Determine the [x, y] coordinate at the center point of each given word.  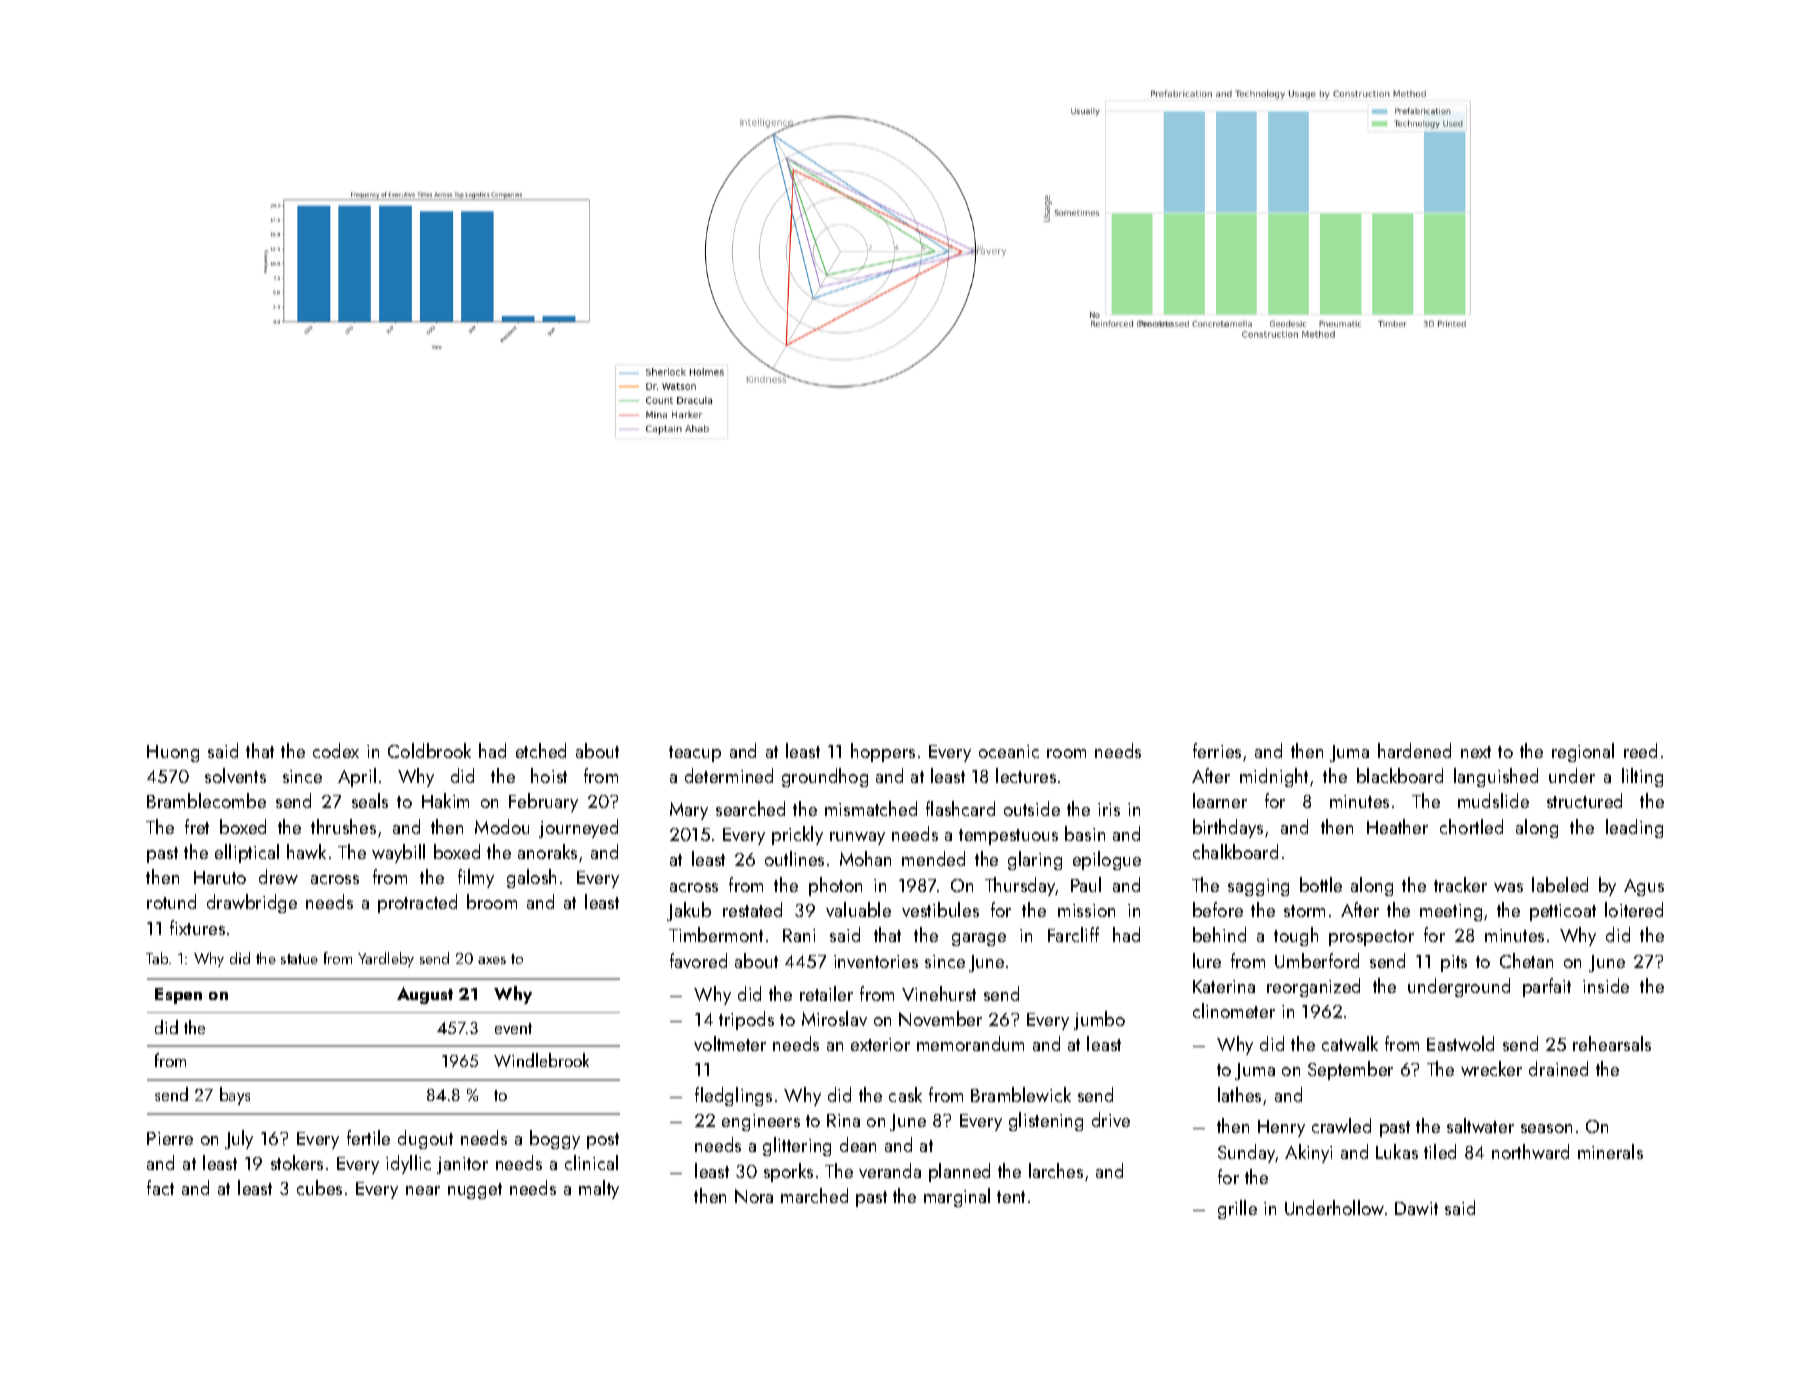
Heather [1397, 826]
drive [1111, 1119]
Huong [173, 753]
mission [1086, 910]
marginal [957, 1197]
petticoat [1563, 912]
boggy [555, 1139]
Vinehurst [939, 993]
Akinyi [1308, 1153]
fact [160, 1187]
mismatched [871, 808]
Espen [178, 996]
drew [278, 876]
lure [1207, 960]
